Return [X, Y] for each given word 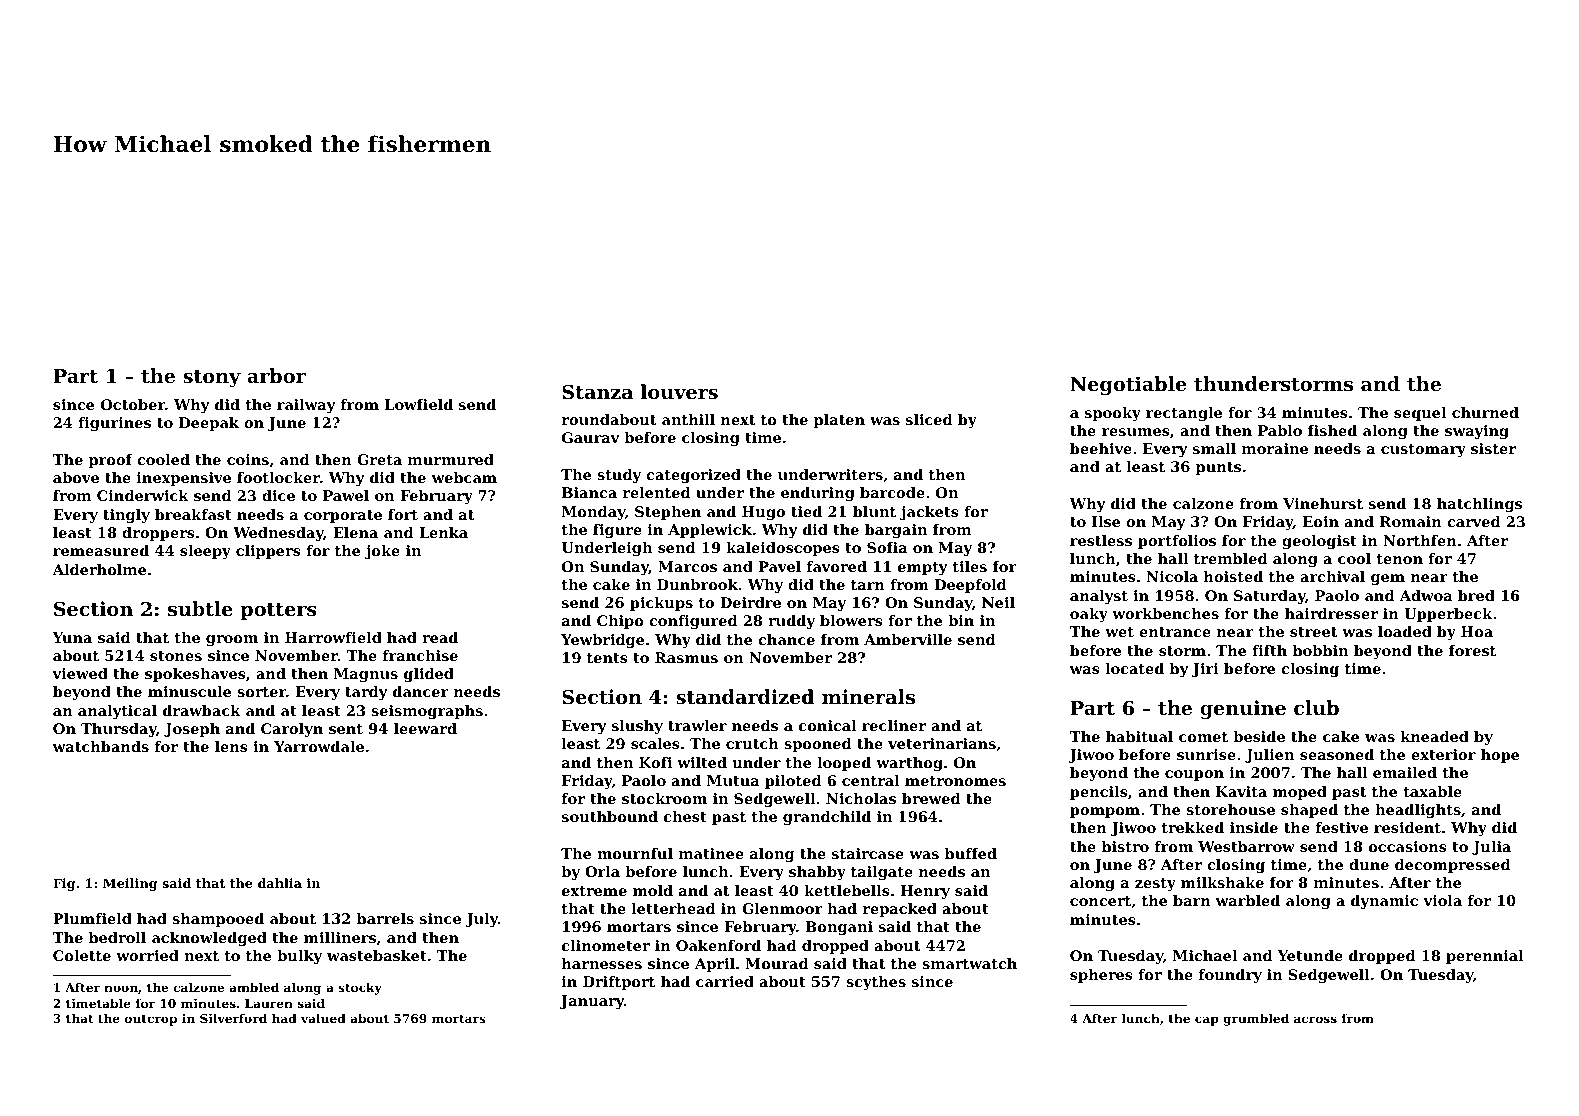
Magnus [366, 675]
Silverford [233, 1018]
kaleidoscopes [783, 549]
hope [1500, 756]
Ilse [1106, 521]
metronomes [955, 781]
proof [111, 461]
